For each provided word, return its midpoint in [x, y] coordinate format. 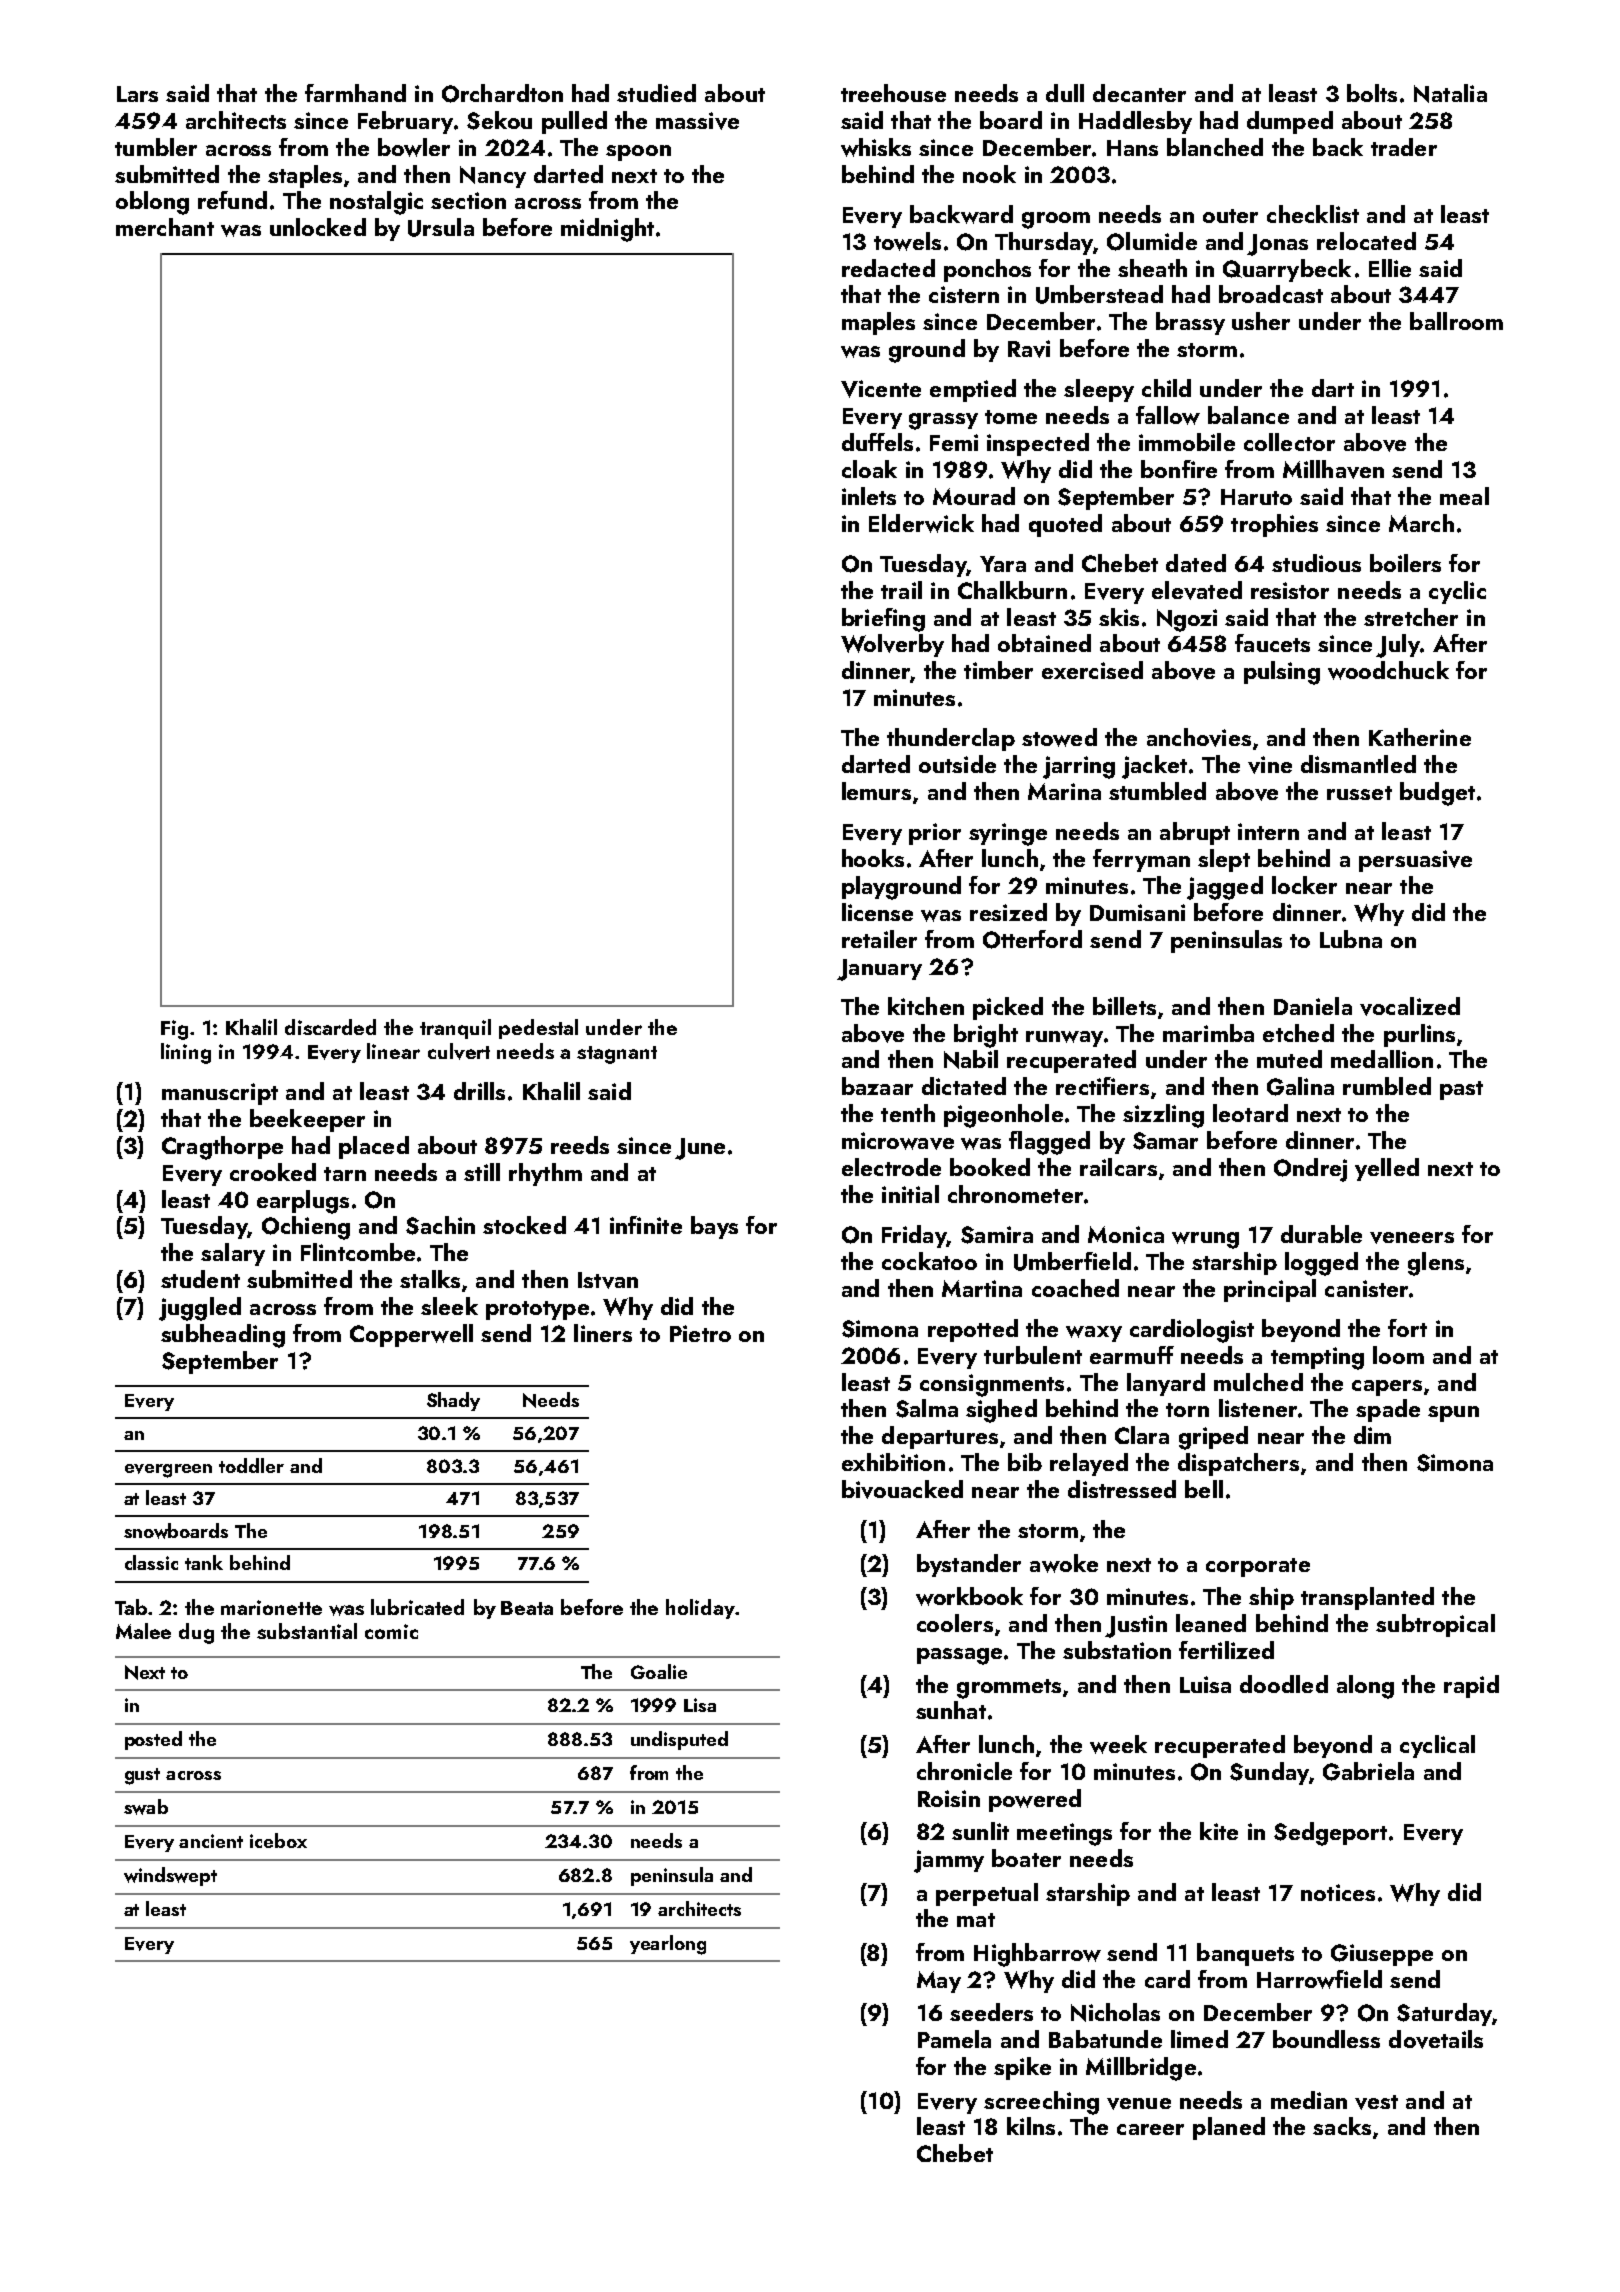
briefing [883, 620]
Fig [174, 1030]
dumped [1290, 122]
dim [1372, 1435]
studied [656, 93]
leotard [1250, 1113]
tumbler [156, 147]
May [939, 1982]
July [1398, 646]
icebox [278, 1840]
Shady [453, 1401]
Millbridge [1141, 2069]
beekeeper [307, 1120]
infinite [646, 1225]
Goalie [659, 1671]
